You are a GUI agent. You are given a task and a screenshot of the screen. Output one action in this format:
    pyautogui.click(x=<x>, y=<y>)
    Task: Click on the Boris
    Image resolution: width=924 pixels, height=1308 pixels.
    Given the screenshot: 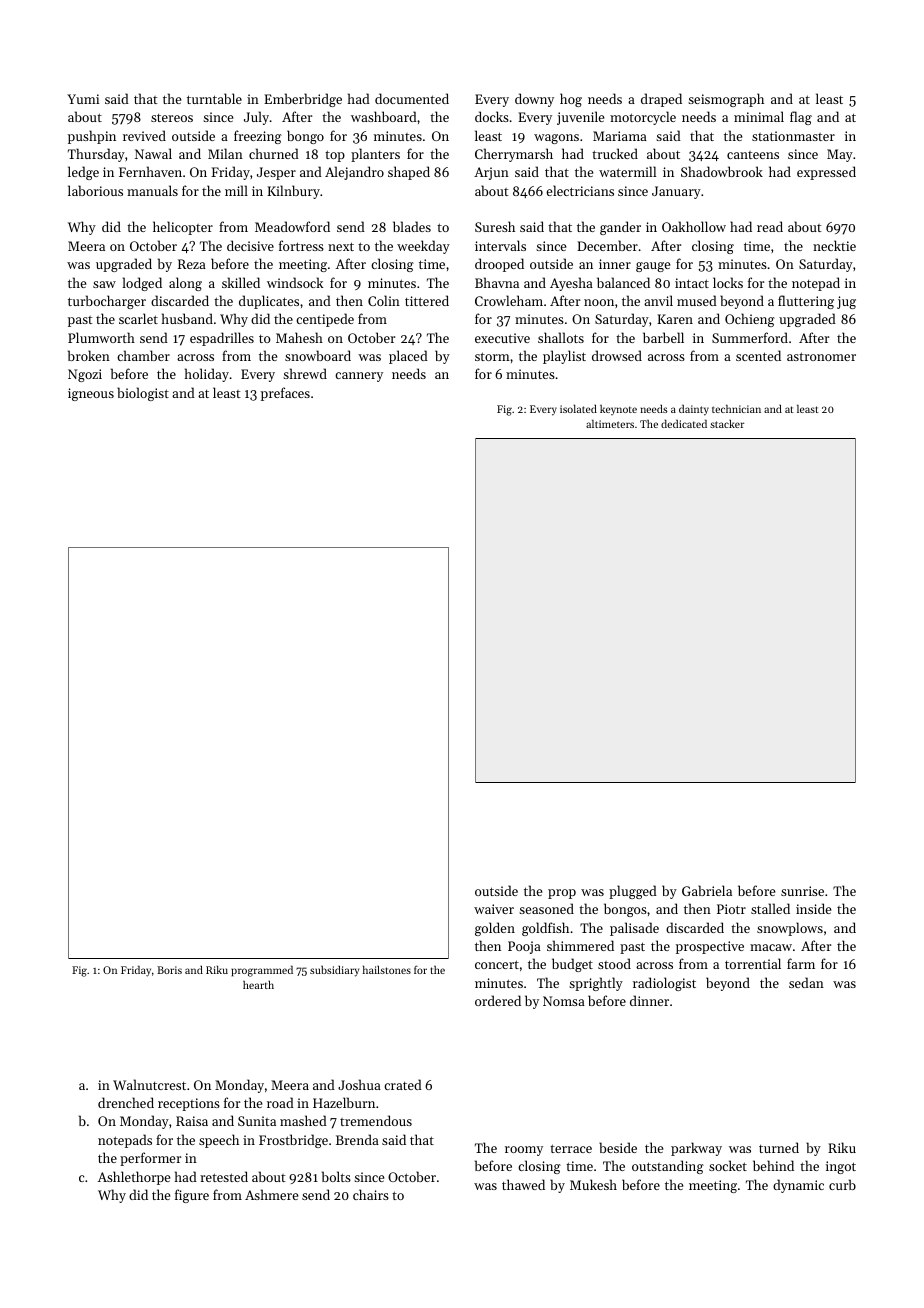 What is the action you would take?
    pyautogui.click(x=169, y=970)
